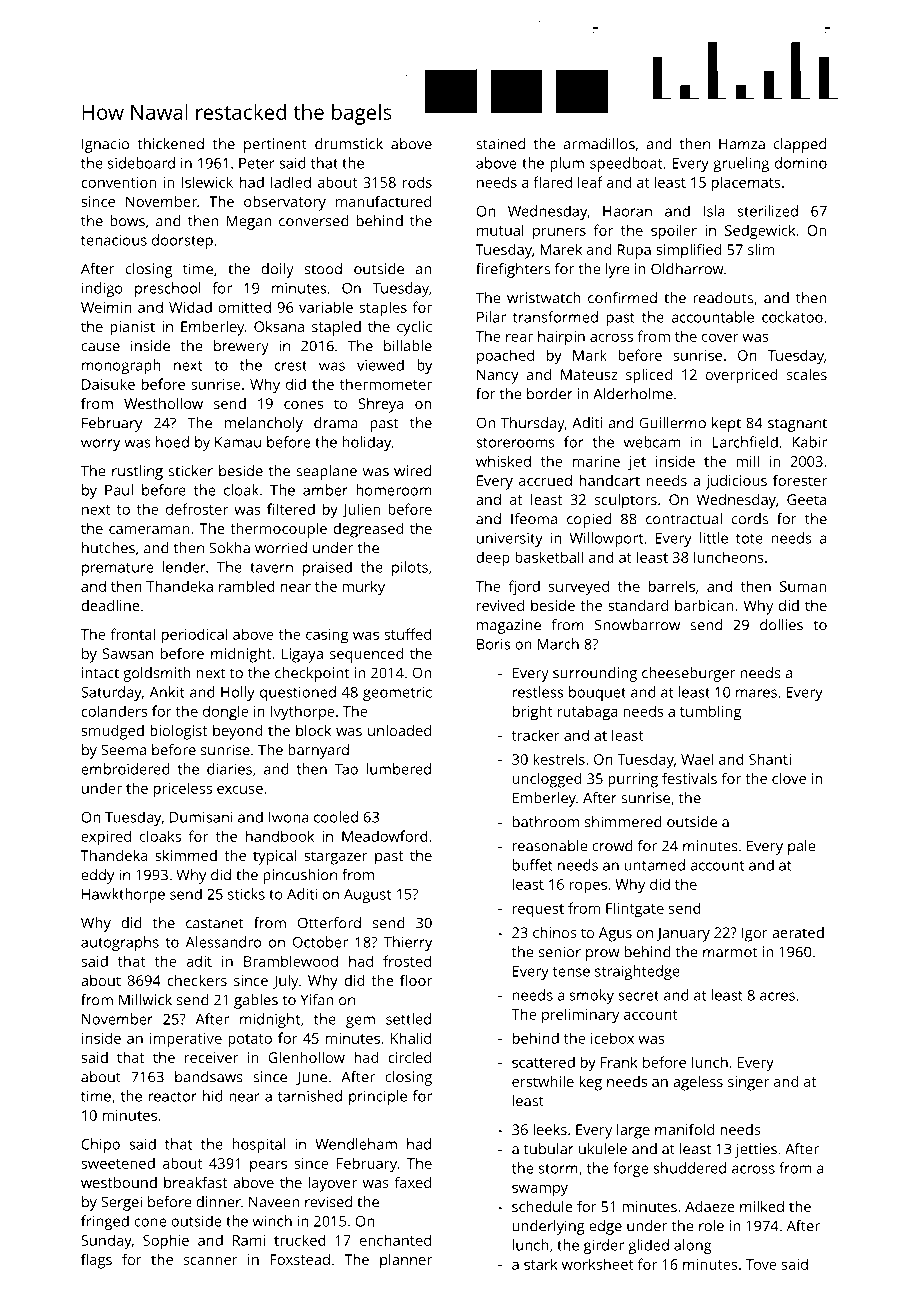 This document has height=1316, width=908. Describe the element at coordinates (543, 1081) in the document. I see `erstwhile` at that location.
